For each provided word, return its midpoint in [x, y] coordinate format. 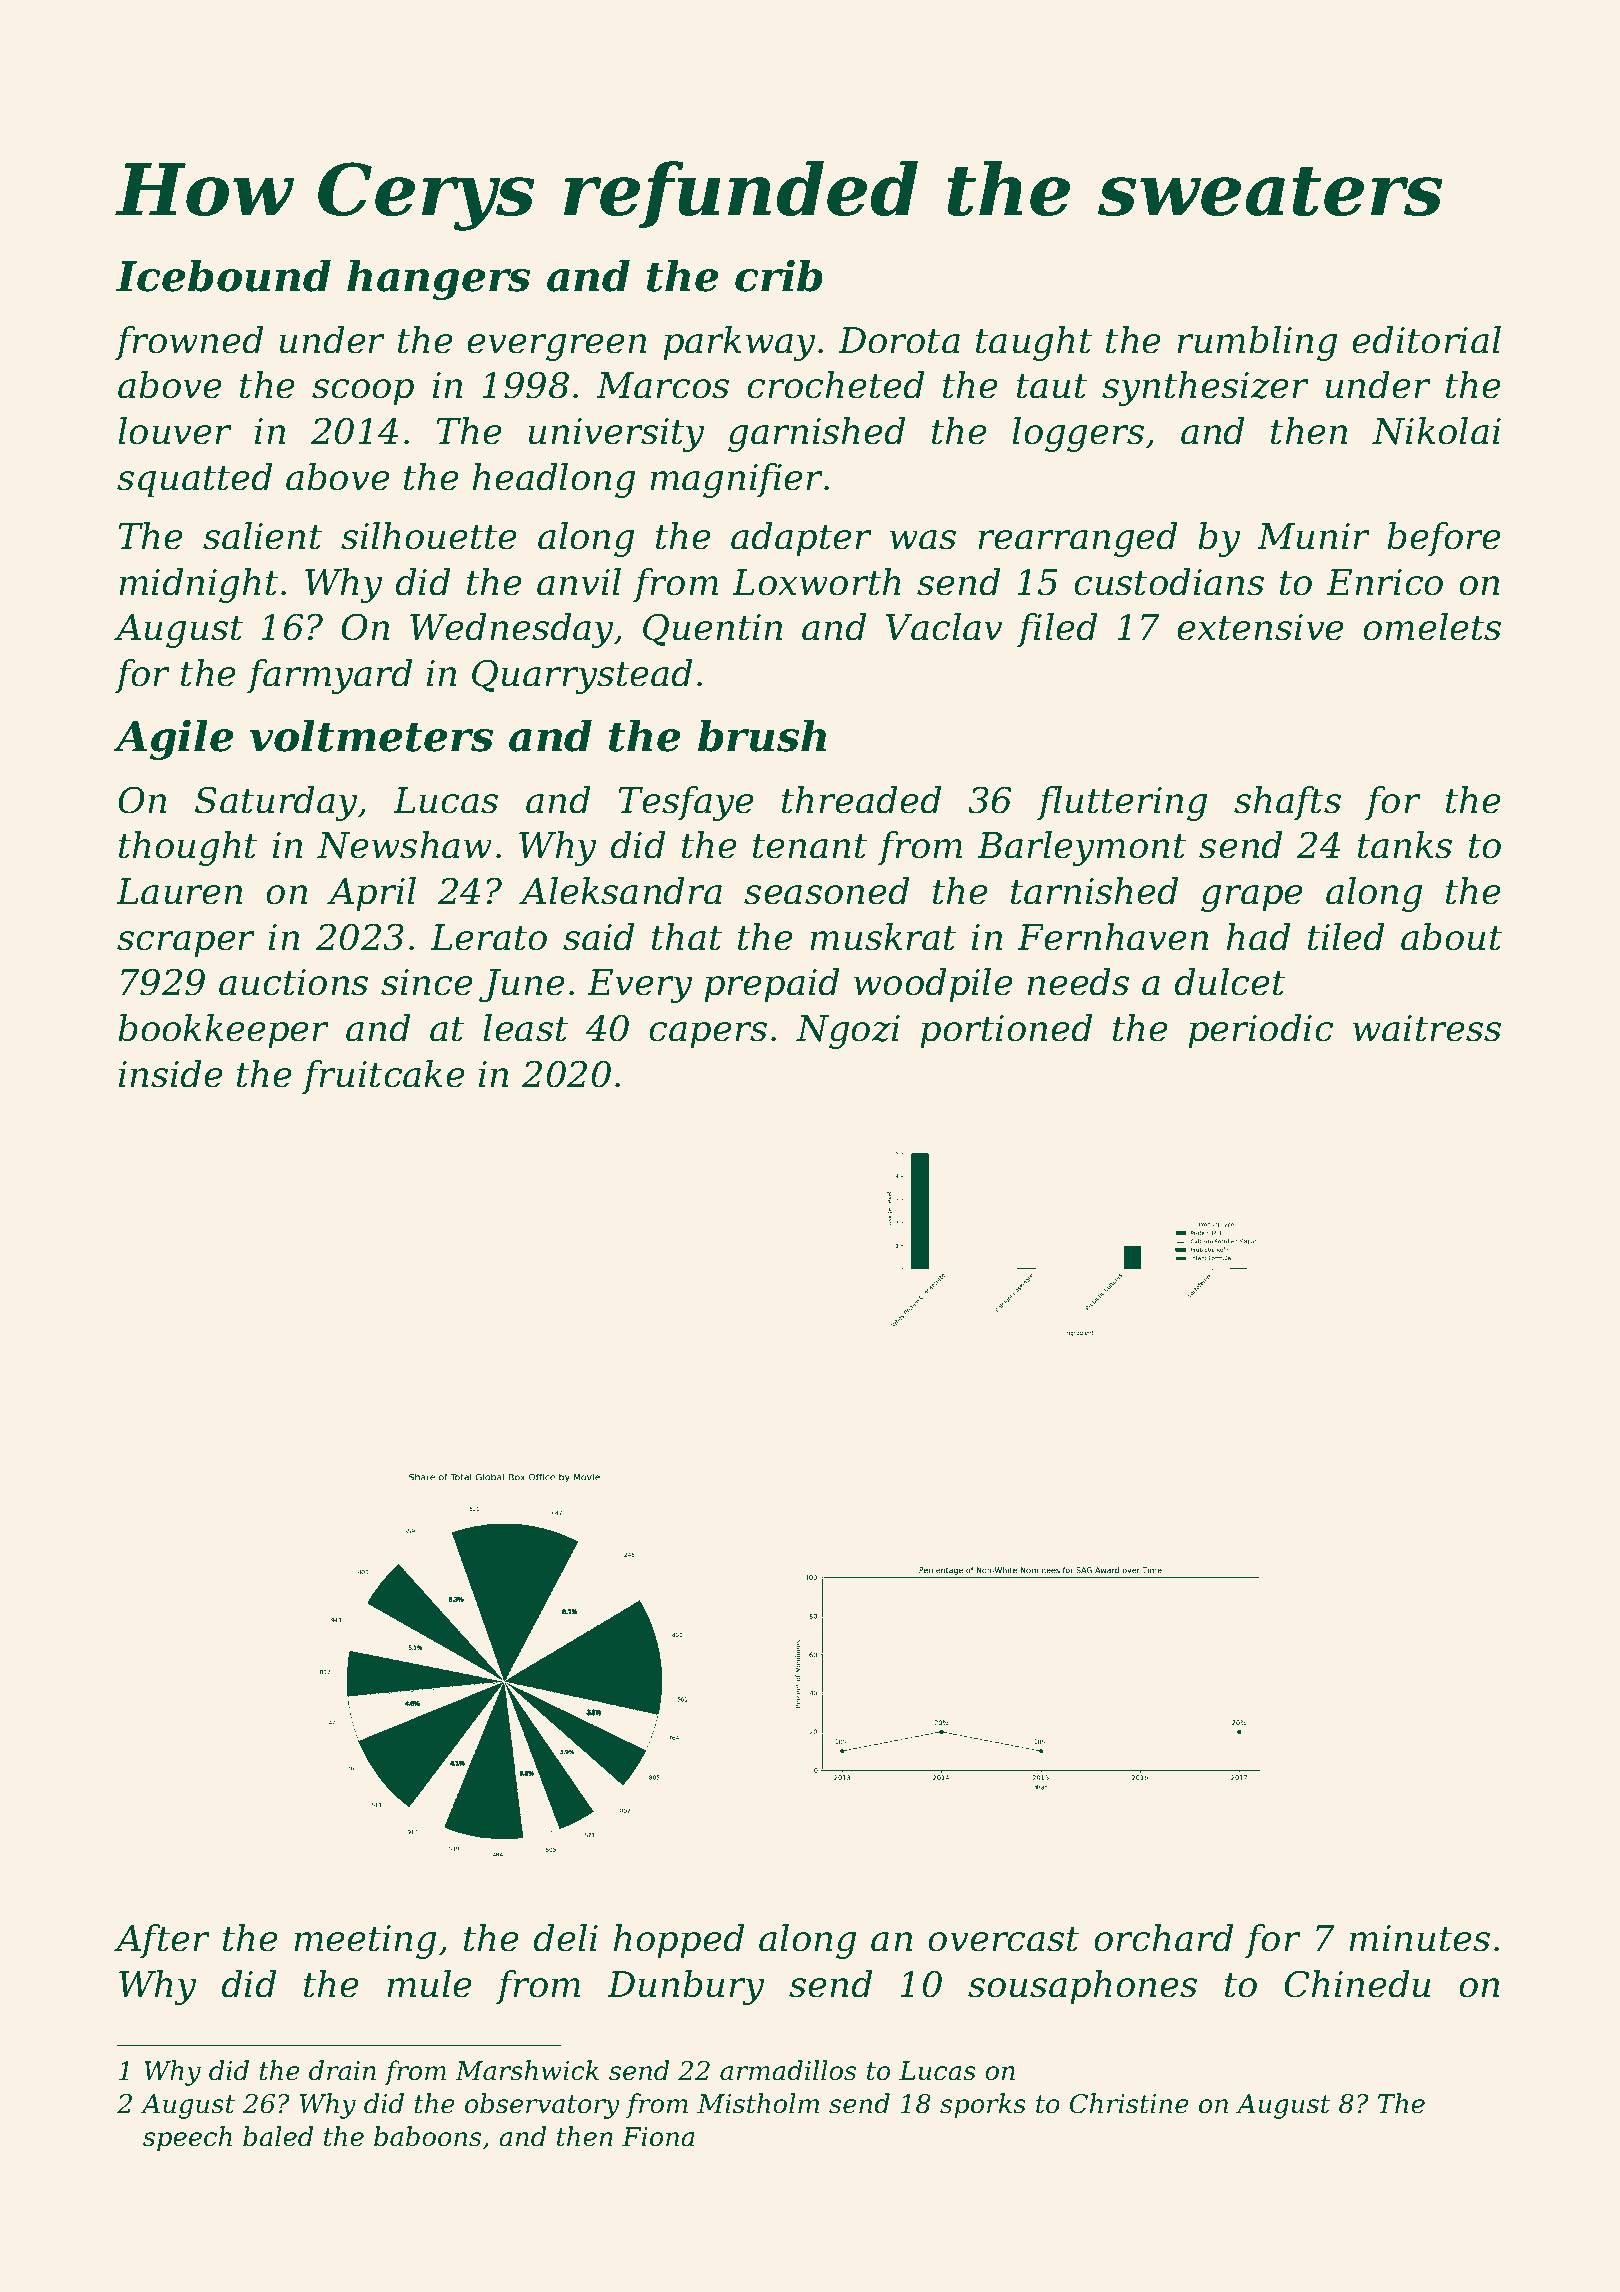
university [616, 435]
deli [565, 1938]
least [525, 1028]
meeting [365, 1942]
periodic [1260, 1031]
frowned [189, 343]
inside [171, 1074]
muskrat [883, 937]
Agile [174, 740]
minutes [1419, 1938]
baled [278, 2136]
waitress [1427, 1028]
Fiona [658, 2137]
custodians [1169, 582]
